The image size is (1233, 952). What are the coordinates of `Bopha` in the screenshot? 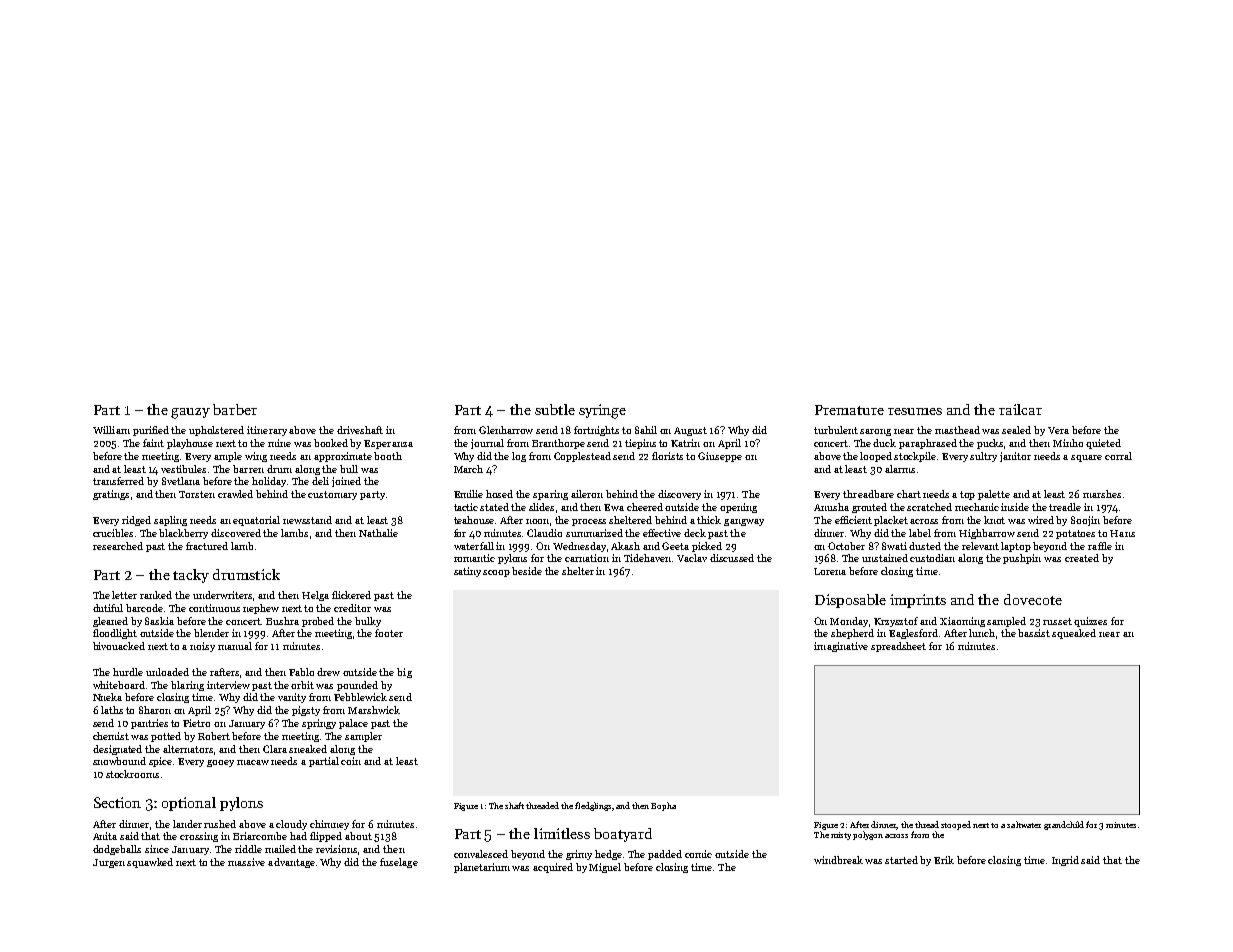 It's located at (663, 806).
